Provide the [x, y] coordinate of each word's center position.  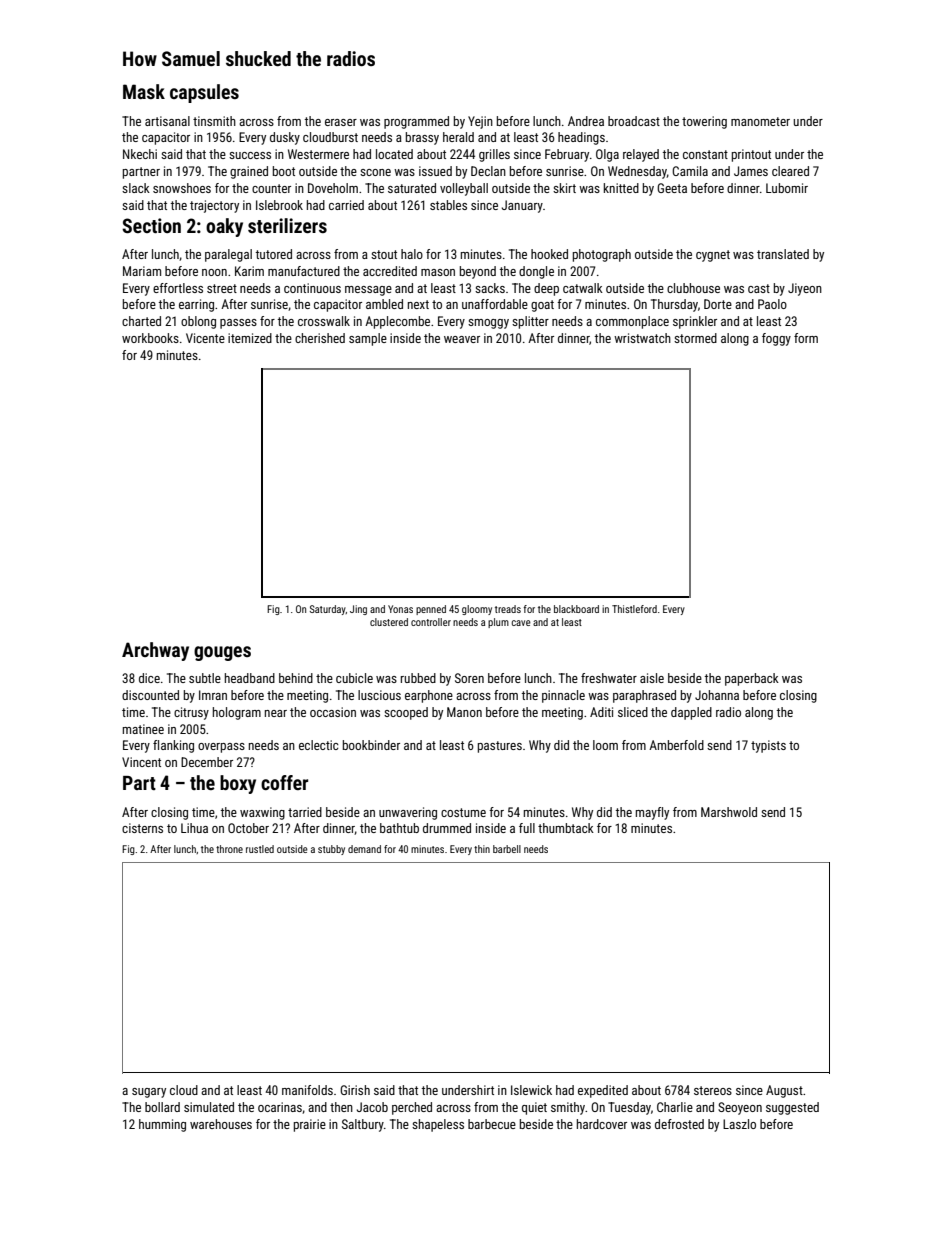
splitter [530, 322]
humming [162, 1125]
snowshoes [182, 188]
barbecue [492, 1124]
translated [783, 254]
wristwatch [642, 338]
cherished [320, 338]
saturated [412, 188]
